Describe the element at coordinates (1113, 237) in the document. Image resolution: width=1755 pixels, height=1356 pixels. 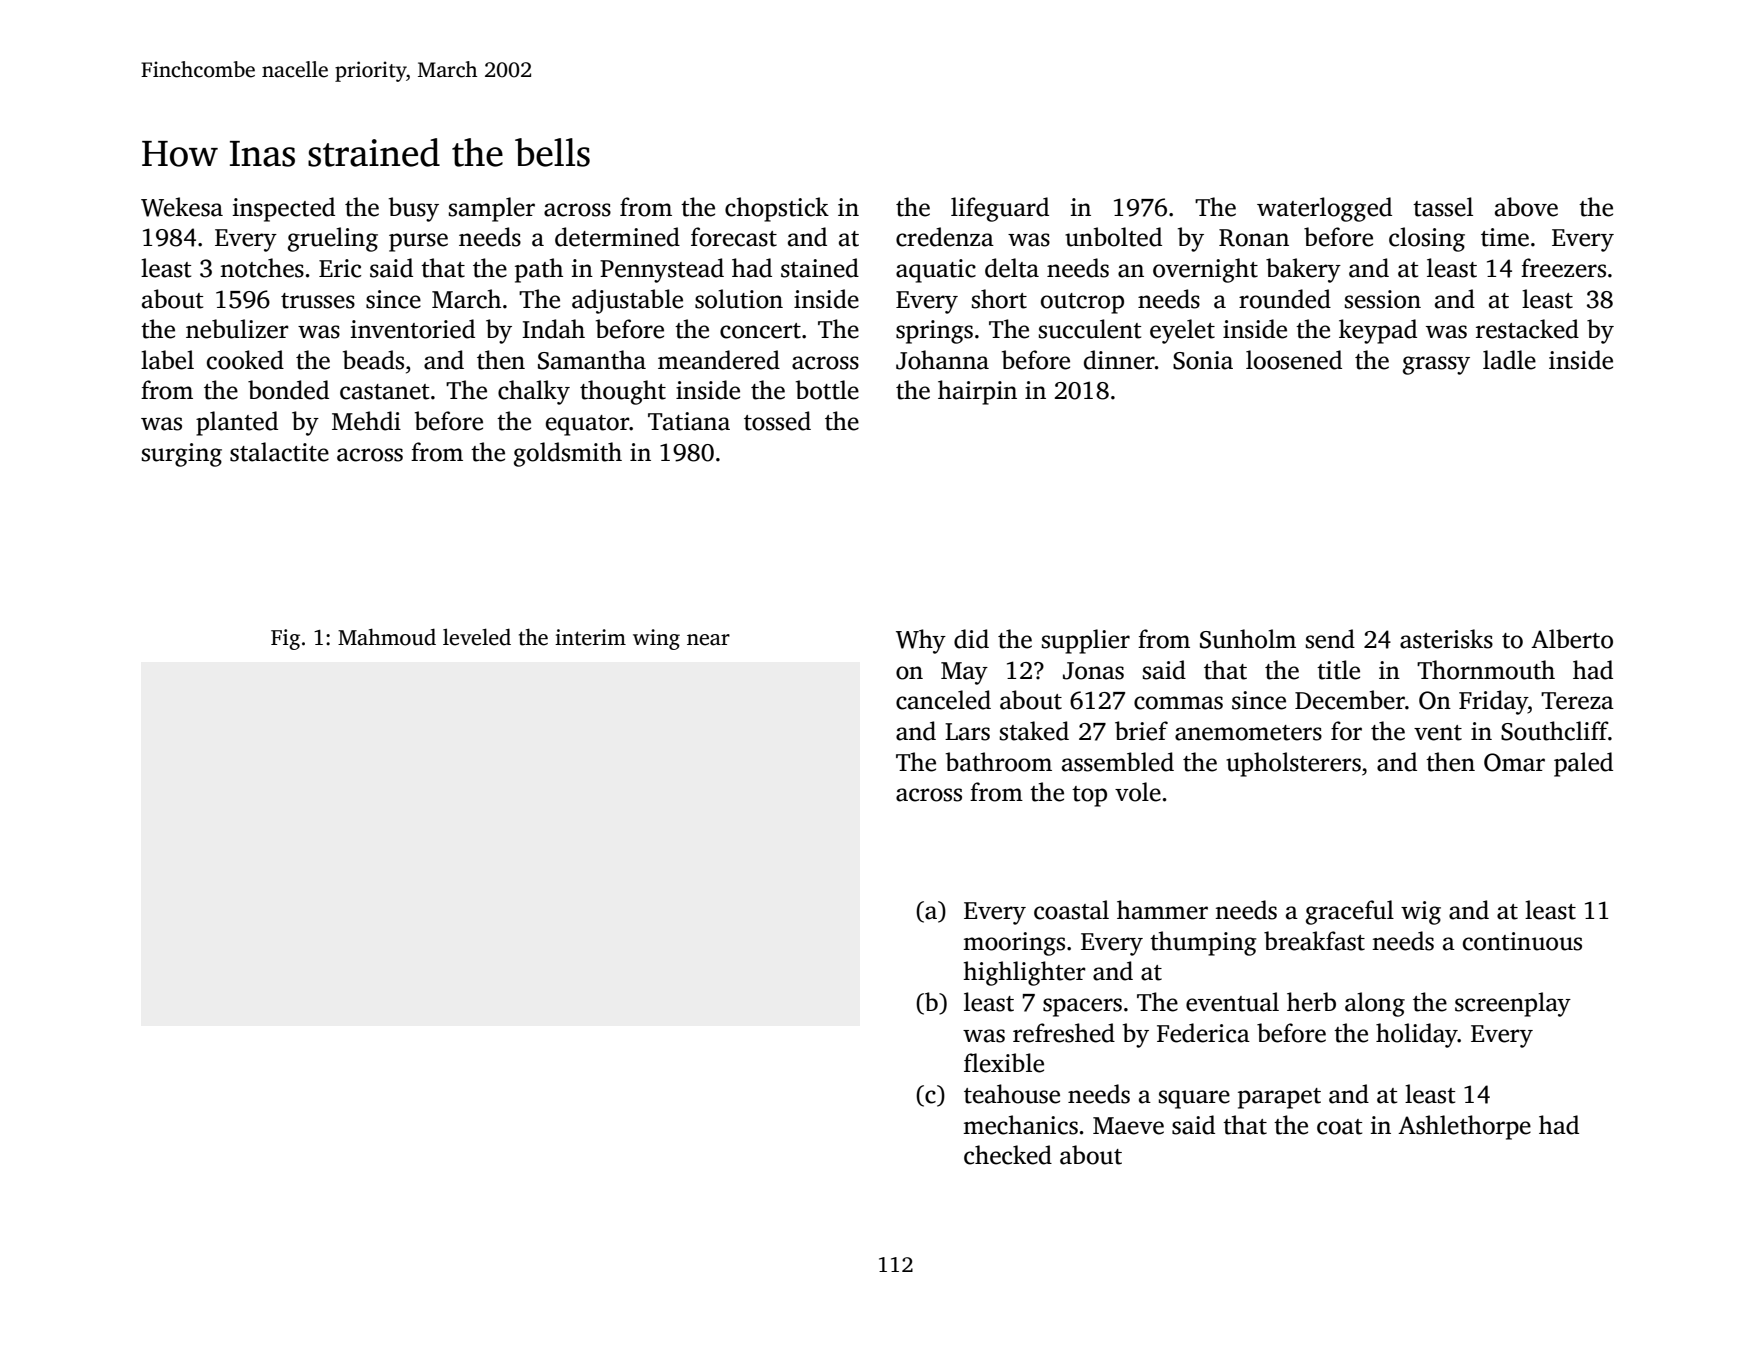
I see `unbolted` at that location.
